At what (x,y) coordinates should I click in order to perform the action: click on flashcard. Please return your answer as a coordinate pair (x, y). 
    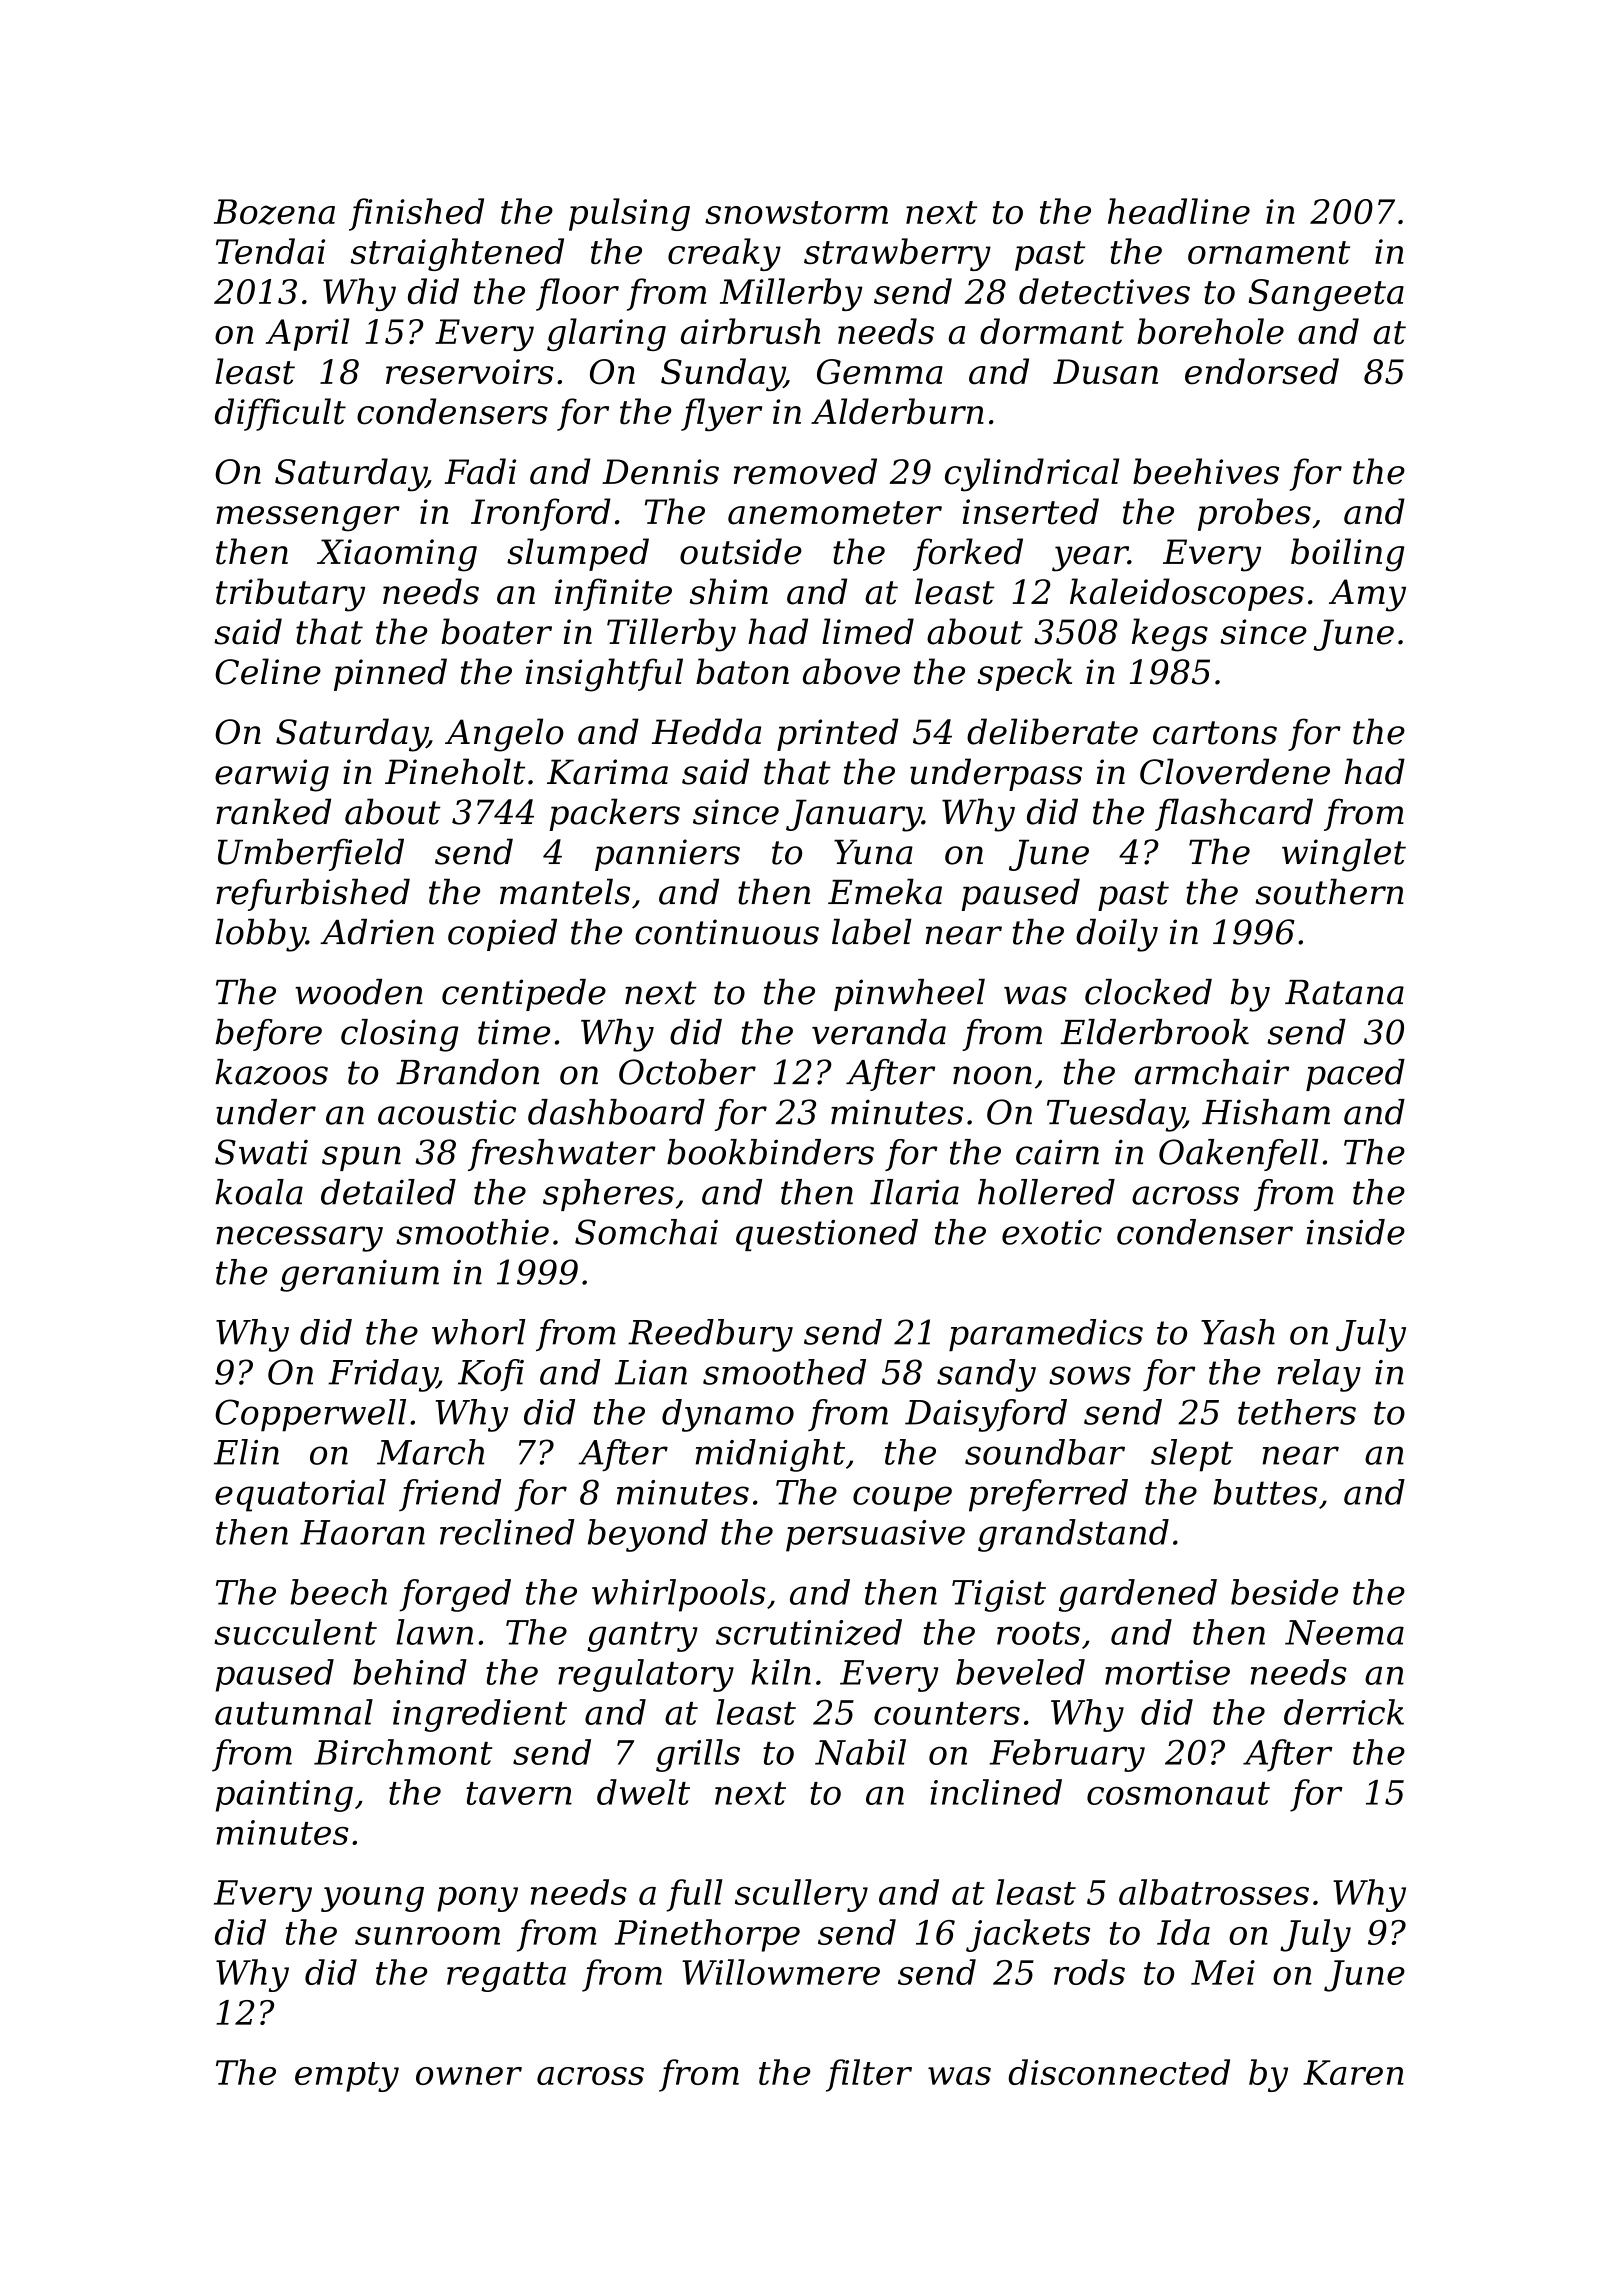
    Looking at the image, I should click on (1234, 814).
